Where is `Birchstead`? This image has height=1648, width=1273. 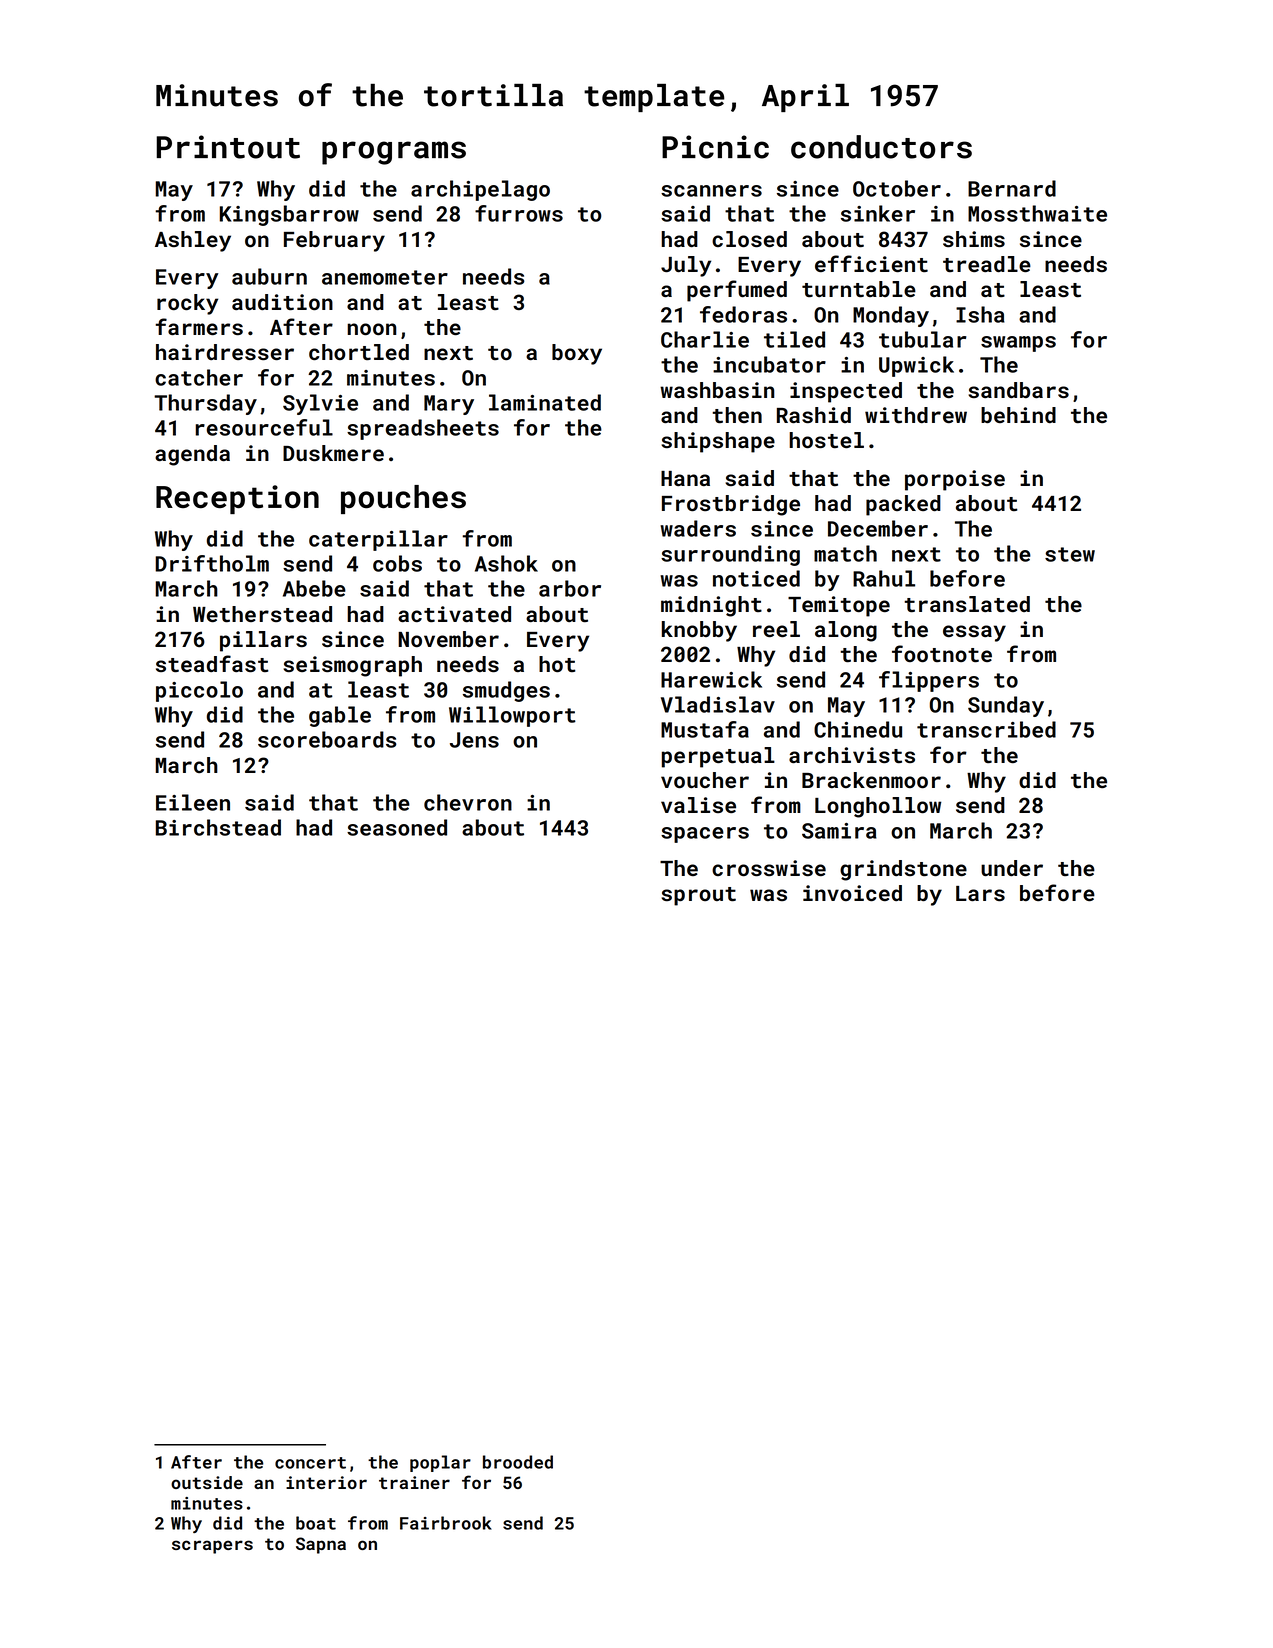
Birchstead is located at coordinates (218, 827).
